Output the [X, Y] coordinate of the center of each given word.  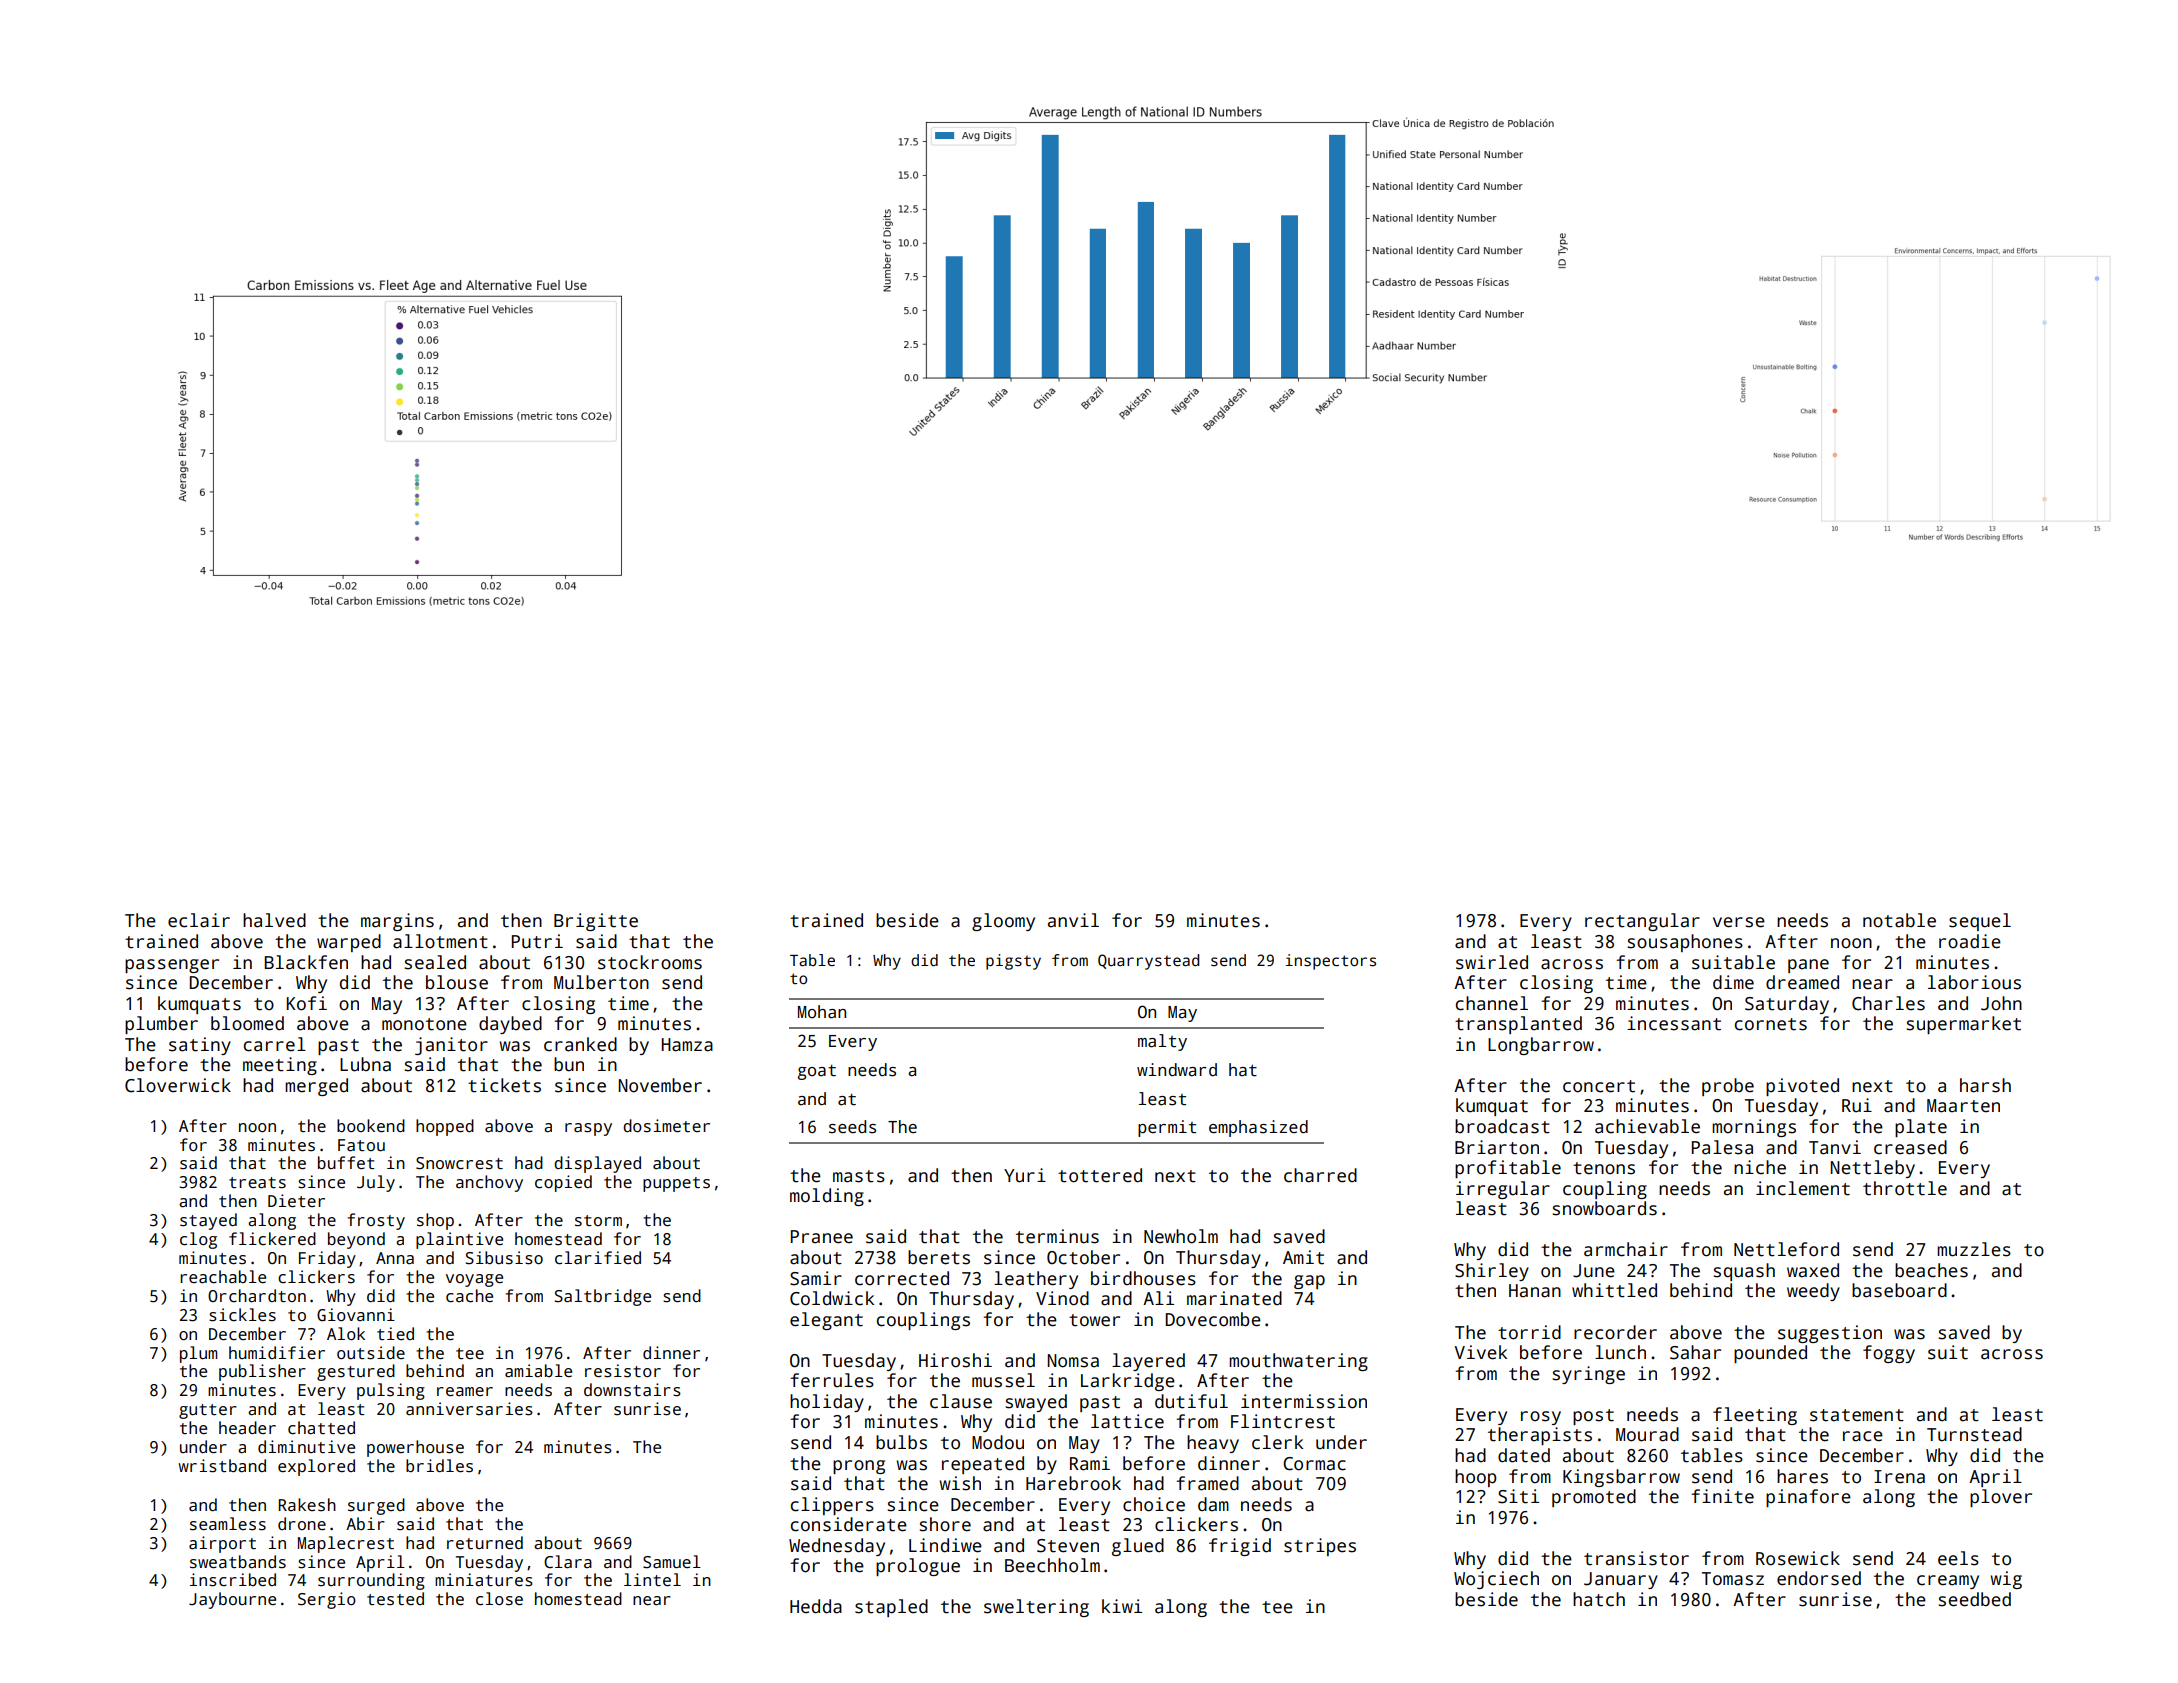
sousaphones [1685, 943]
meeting [280, 1066]
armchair [1626, 1249]
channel [1492, 1003]
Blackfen [306, 962]
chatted [321, 1428]
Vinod [1062, 1298]
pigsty [1013, 962]
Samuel [672, 1562]
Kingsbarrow [1621, 1478]
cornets [1771, 1024]
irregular [1503, 1190]
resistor [623, 1371]
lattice [1127, 1421]
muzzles [1974, 1249]
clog [198, 1240]
